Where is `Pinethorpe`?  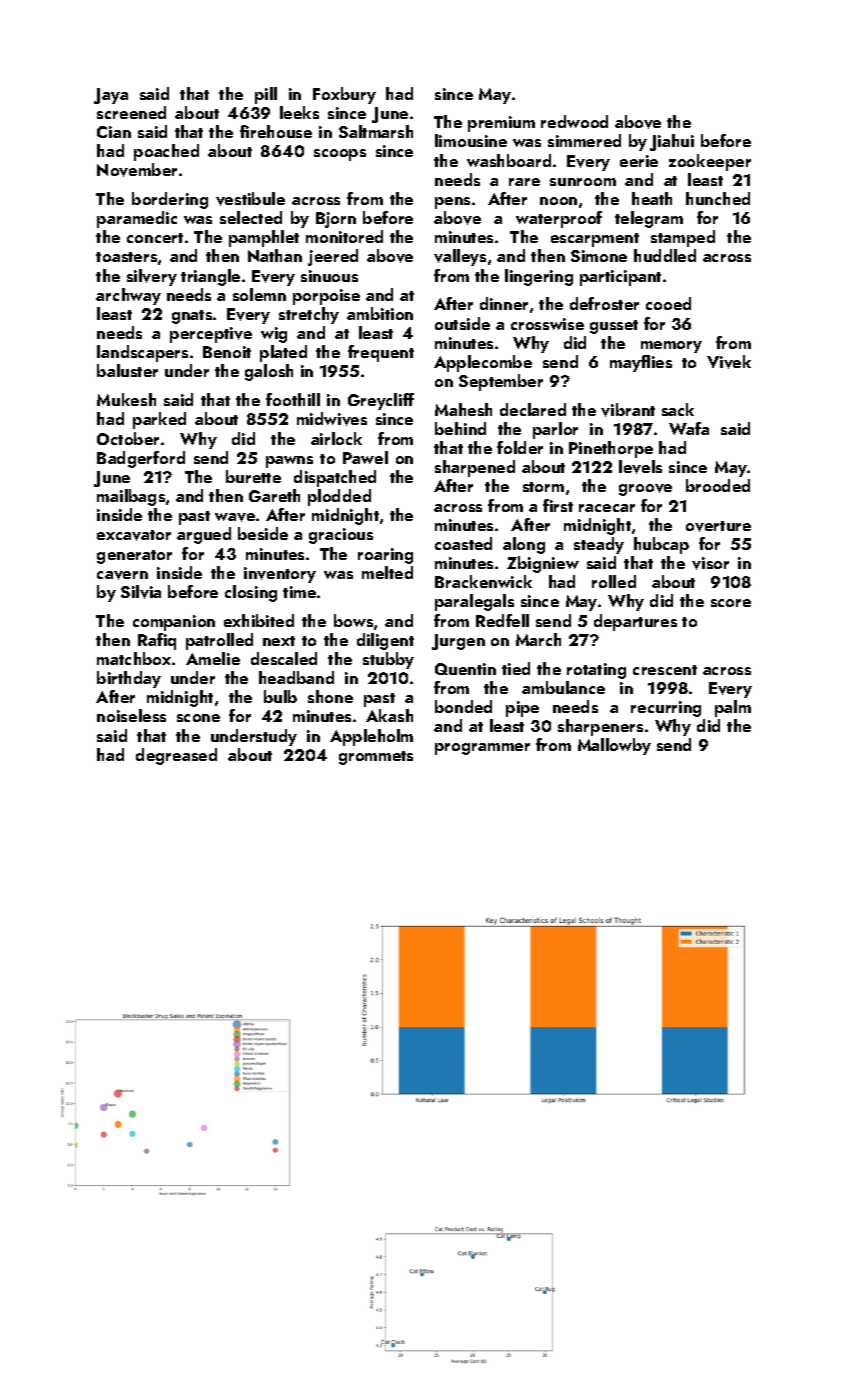 Pinethorpe is located at coordinates (611, 449).
